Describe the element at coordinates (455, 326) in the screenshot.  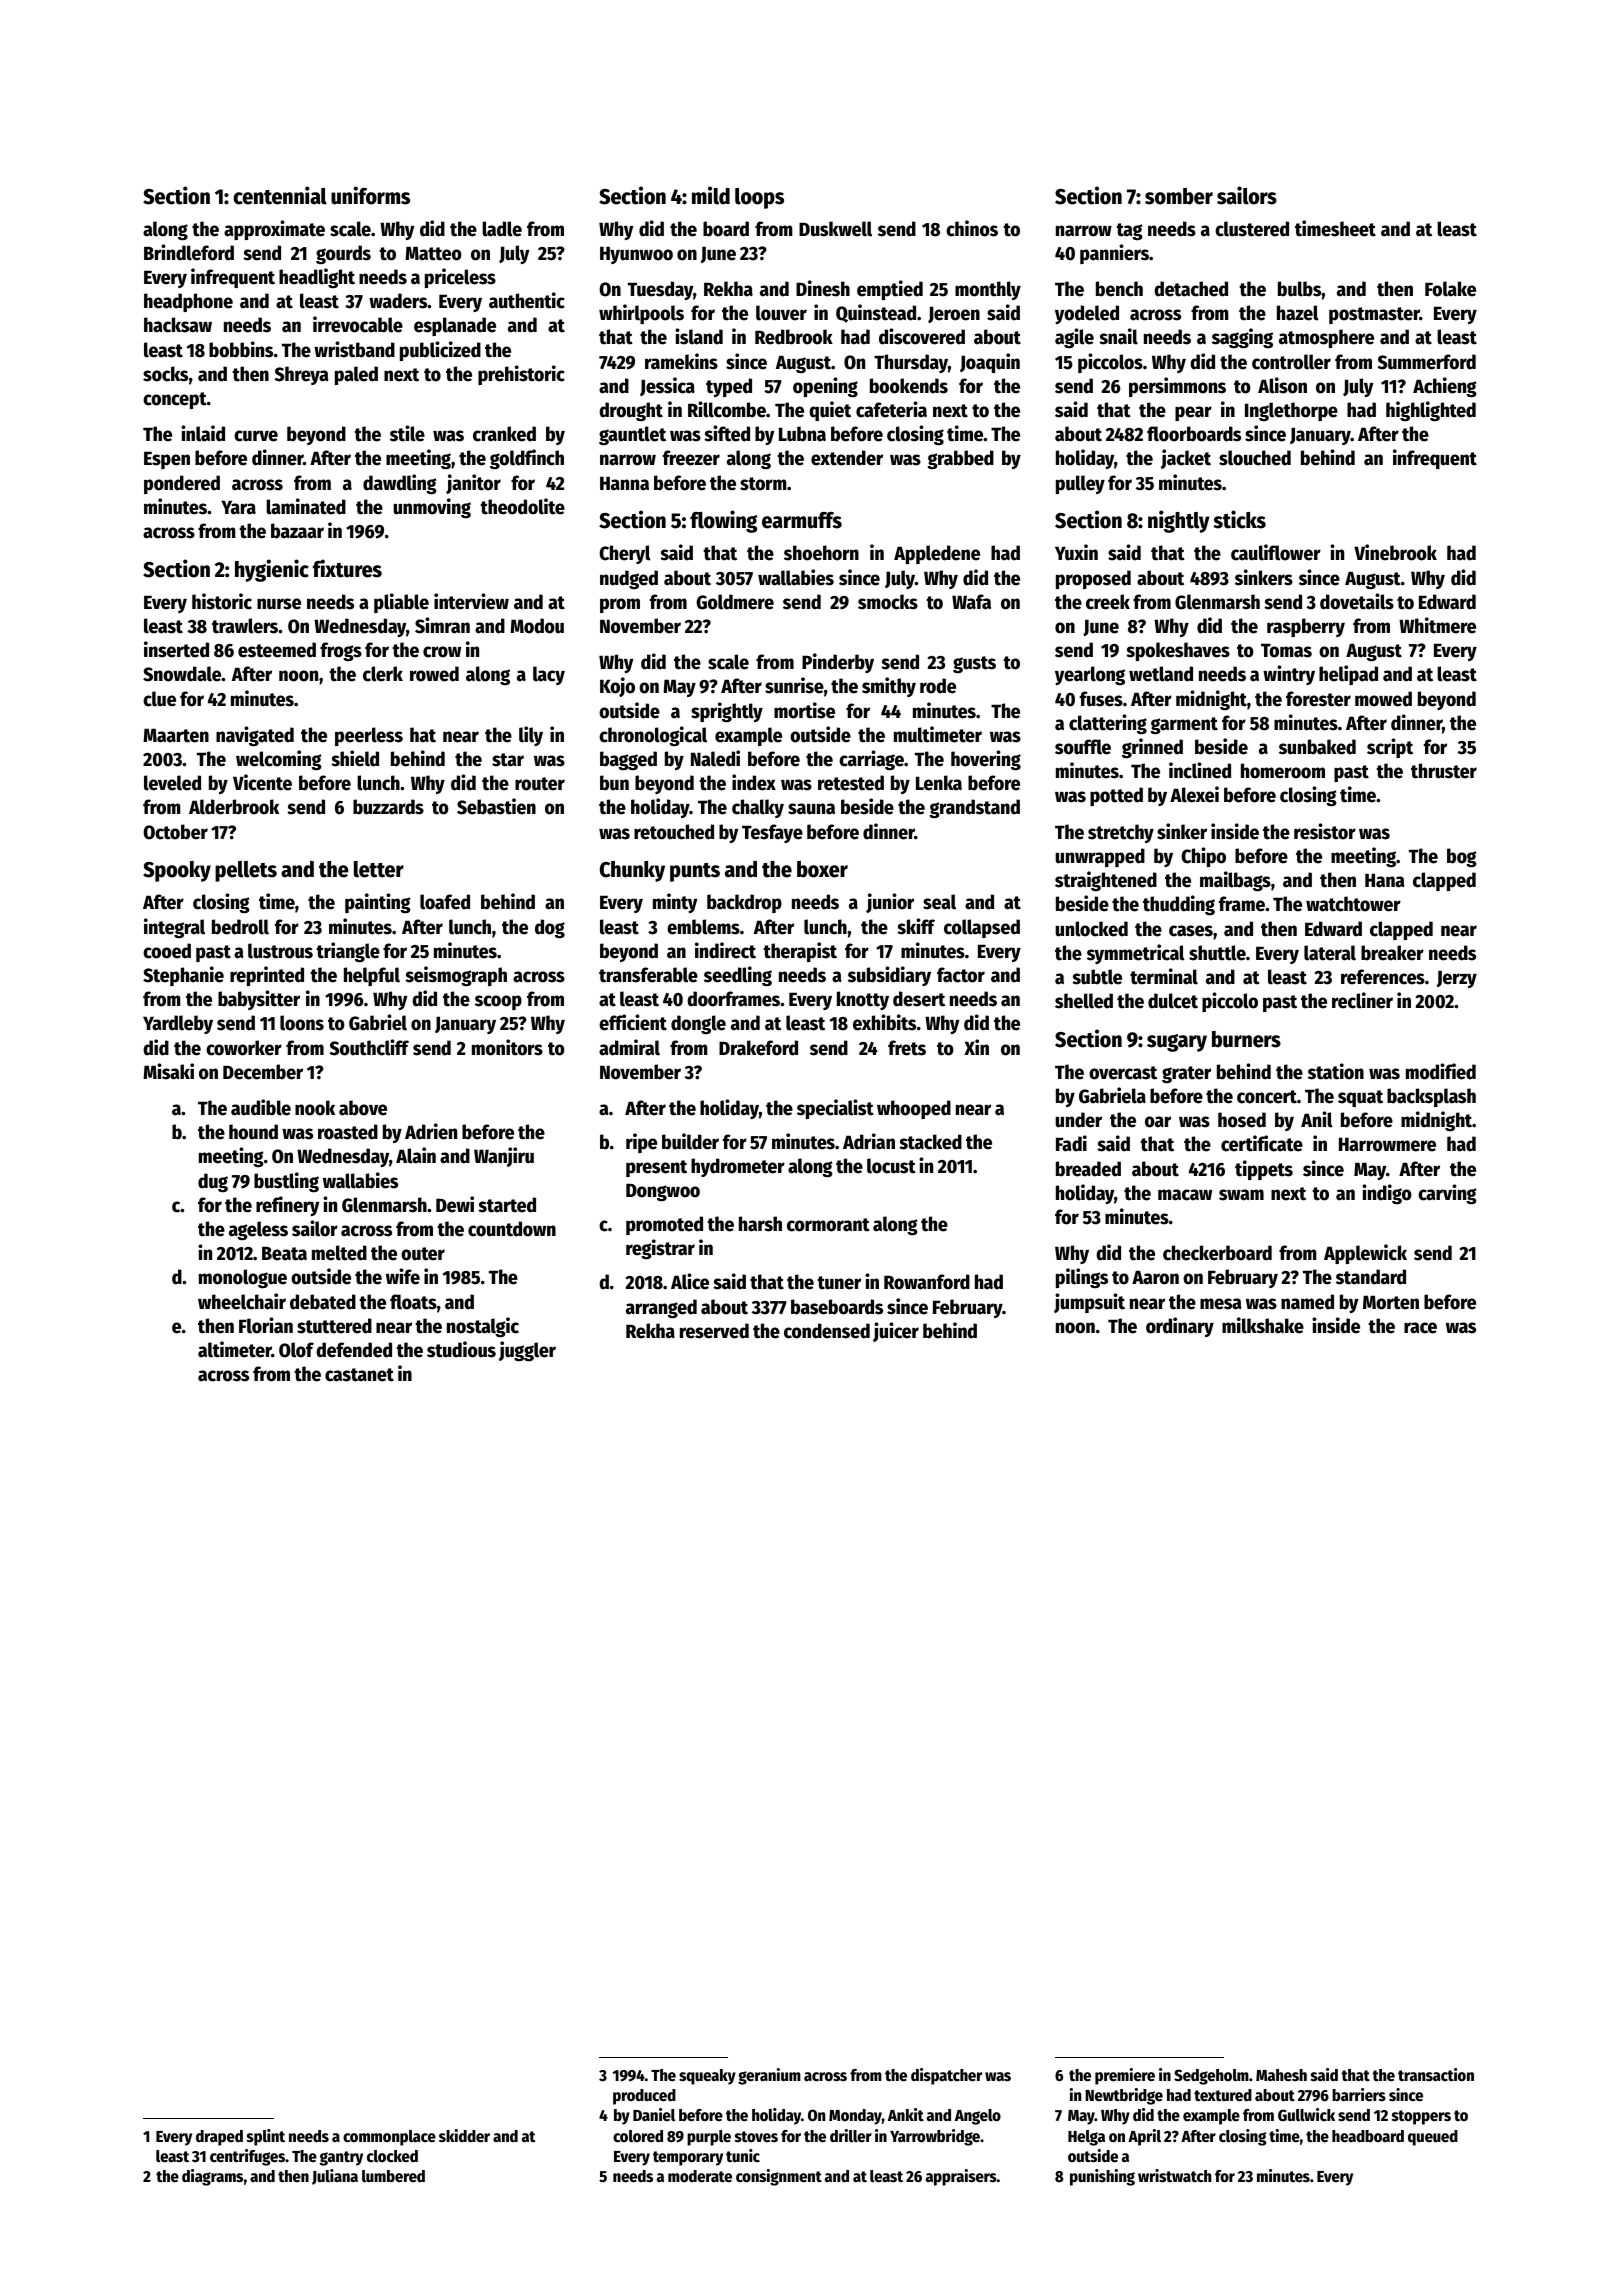
I see `esplanade` at that location.
